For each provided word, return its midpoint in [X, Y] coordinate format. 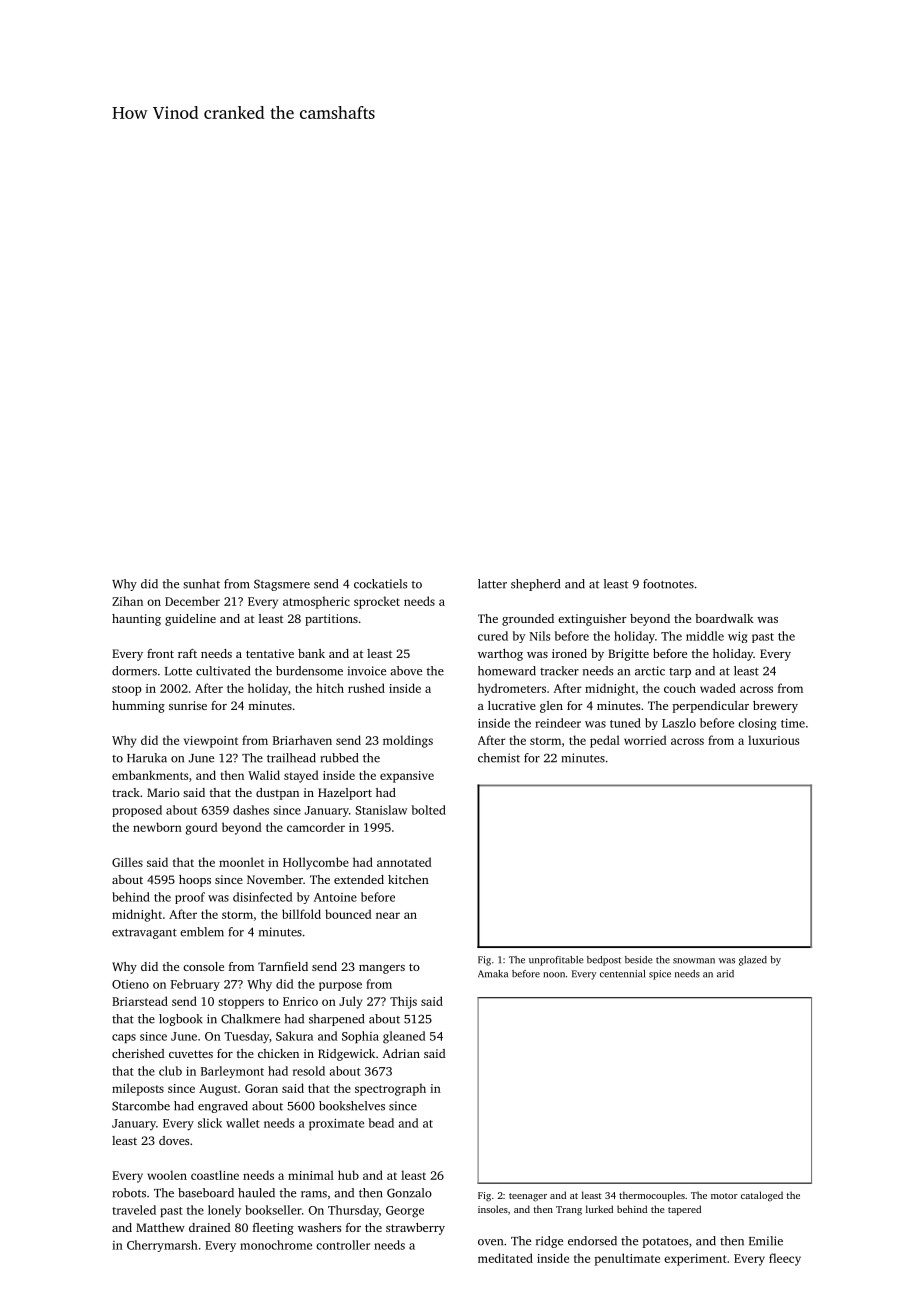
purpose [340, 986]
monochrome [276, 1245]
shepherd [535, 585]
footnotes [668, 584]
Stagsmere [282, 585]
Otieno [130, 984]
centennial [622, 974]
